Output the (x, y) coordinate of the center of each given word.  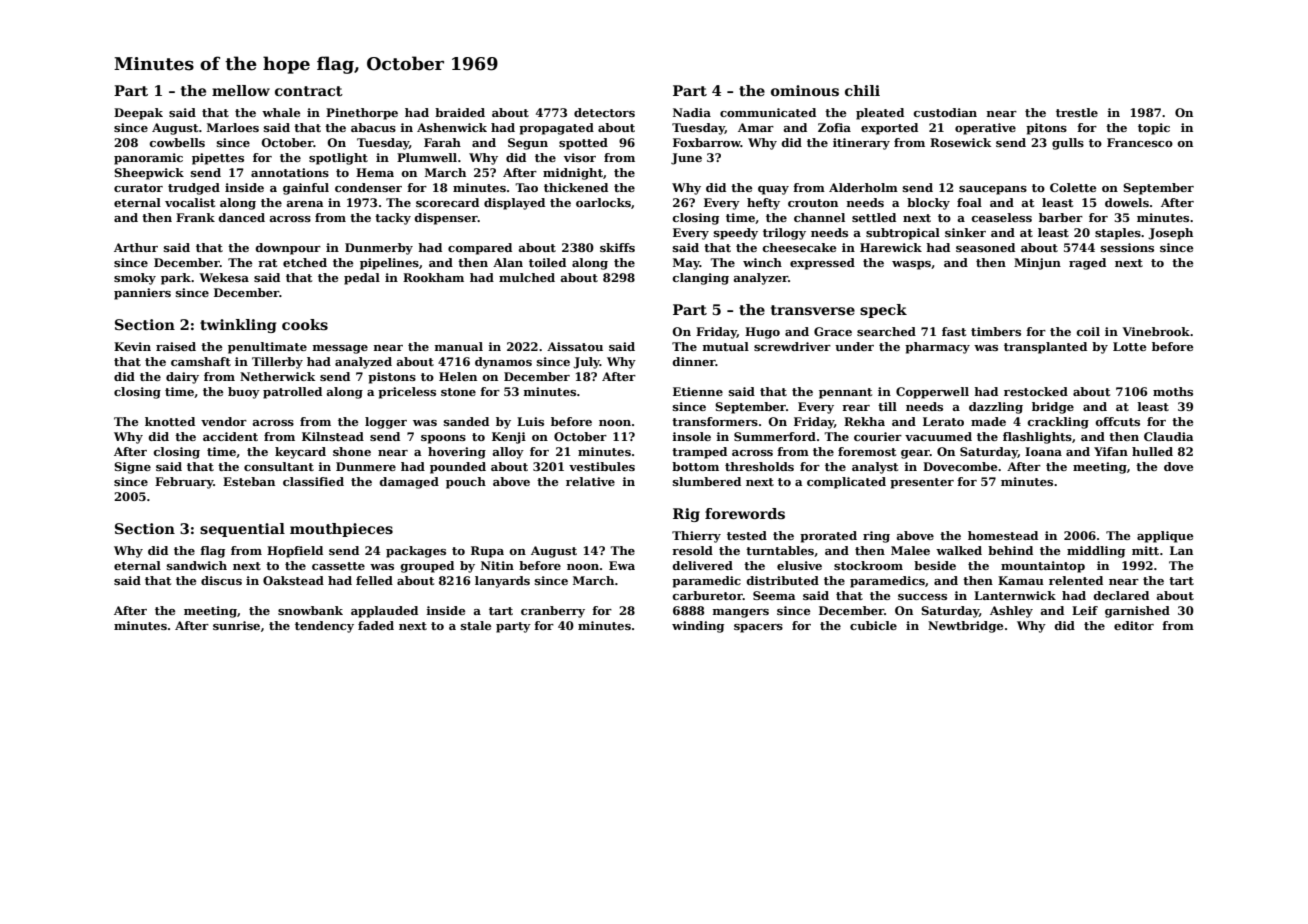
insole (691, 436)
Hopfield (295, 552)
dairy (182, 378)
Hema (375, 172)
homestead (1003, 535)
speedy (736, 234)
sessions (1127, 247)
